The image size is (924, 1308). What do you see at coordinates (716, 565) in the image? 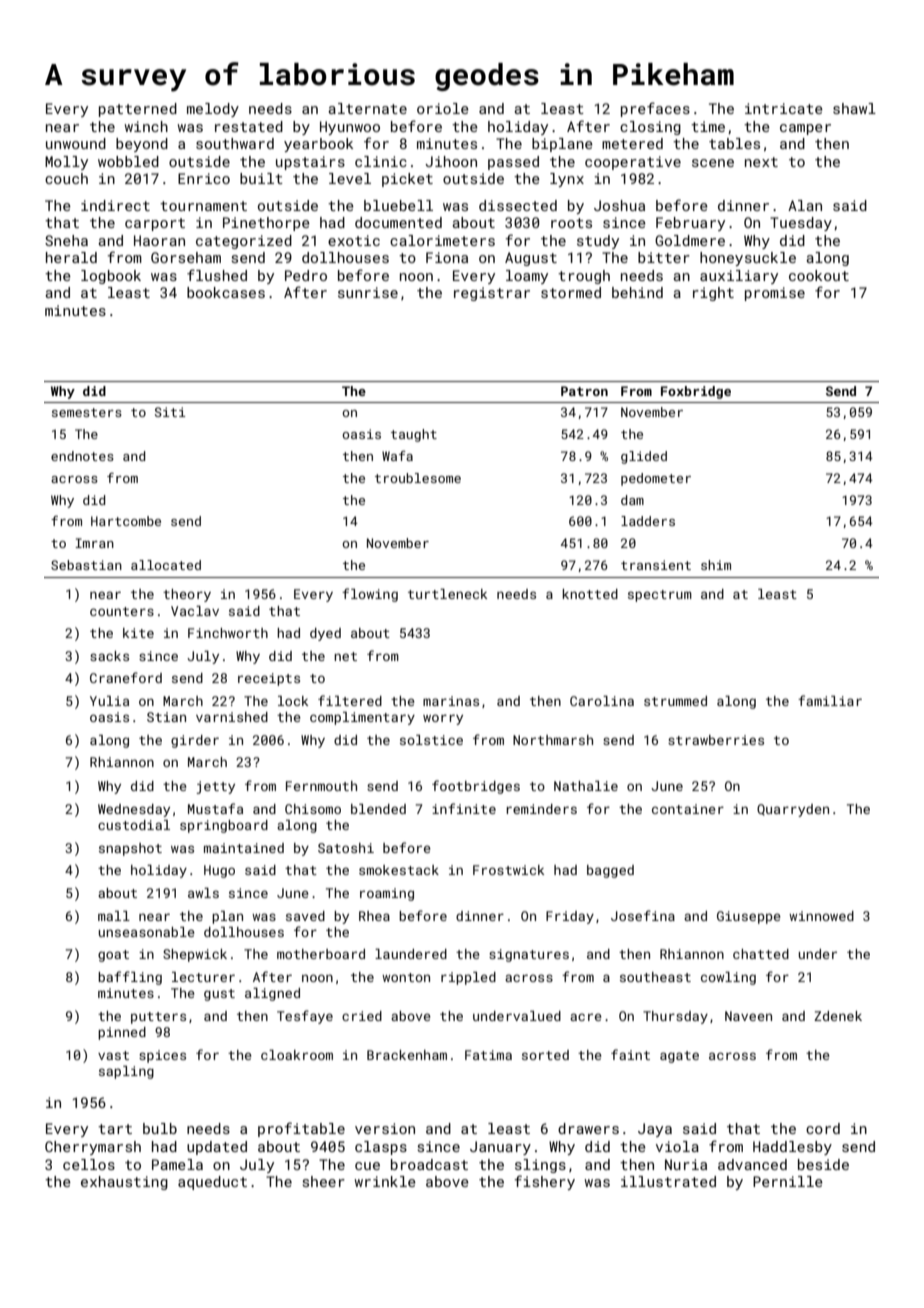
I see `shim` at bounding box center [716, 565].
